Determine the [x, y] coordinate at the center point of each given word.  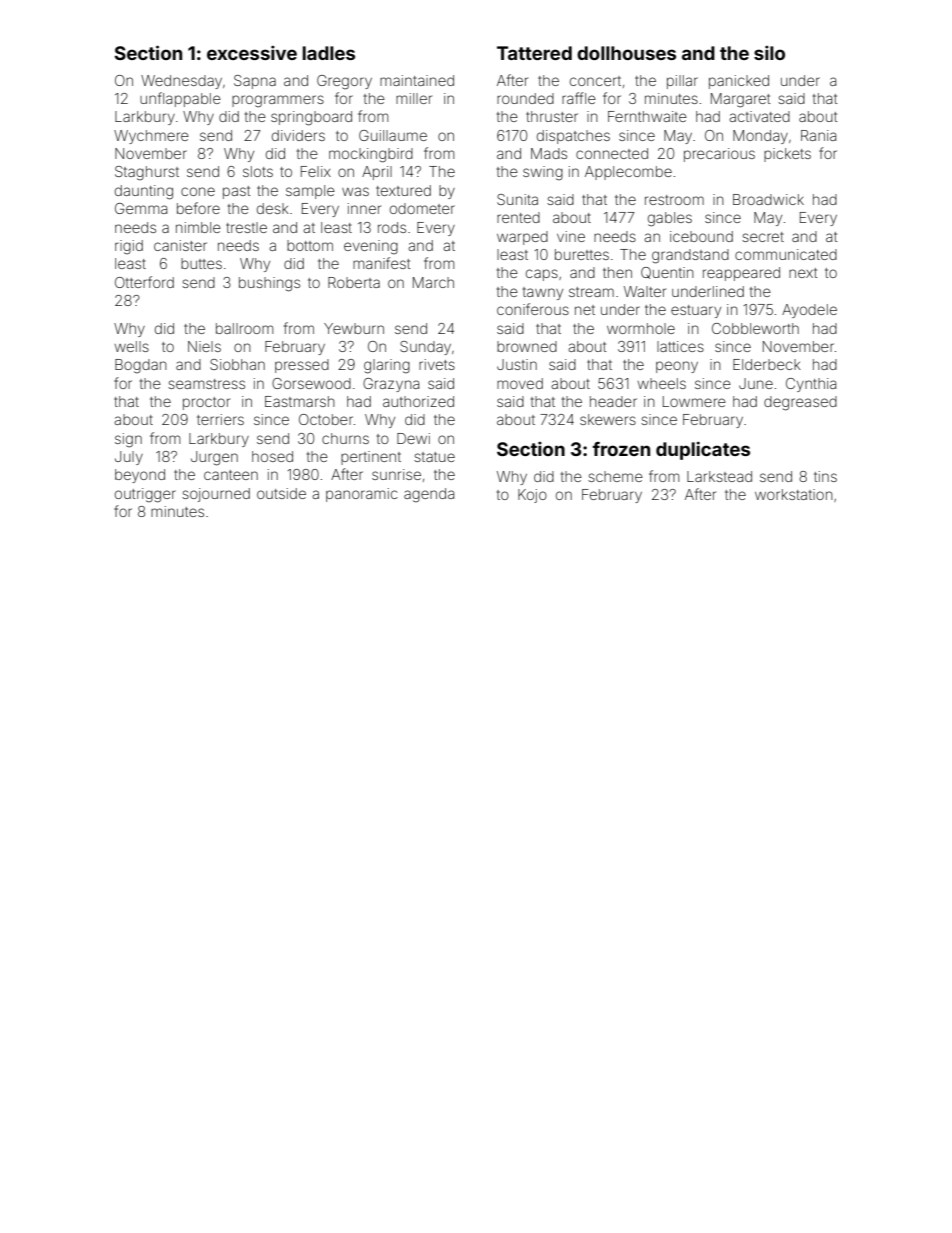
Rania [818, 135]
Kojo [532, 496]
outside [281, 493]
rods [392, 227]
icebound [701, 236]
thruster [552, 116]
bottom [310, 245]
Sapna [255, 82]
